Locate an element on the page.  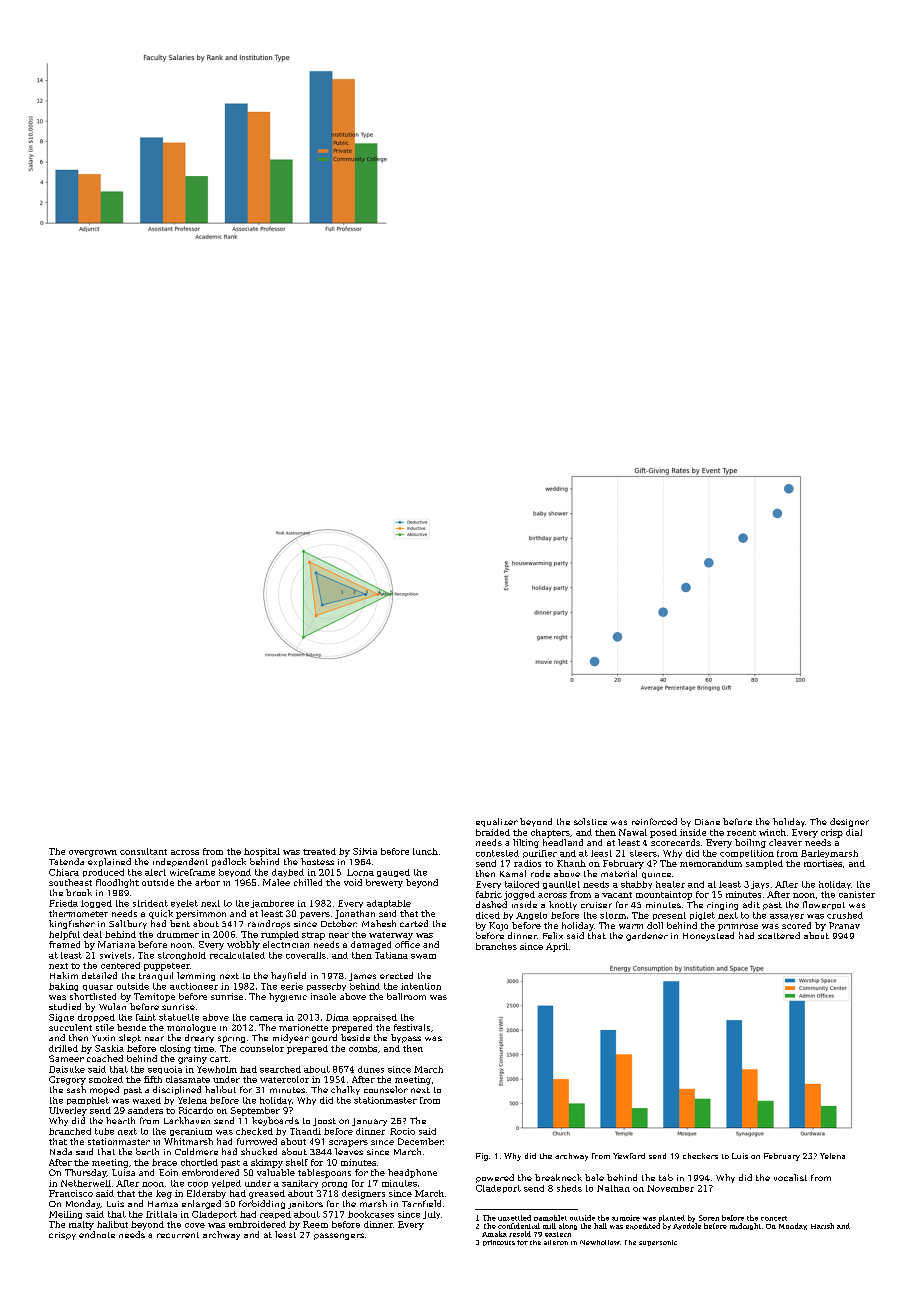
supersonic is located at coordinates (658, 1243).
